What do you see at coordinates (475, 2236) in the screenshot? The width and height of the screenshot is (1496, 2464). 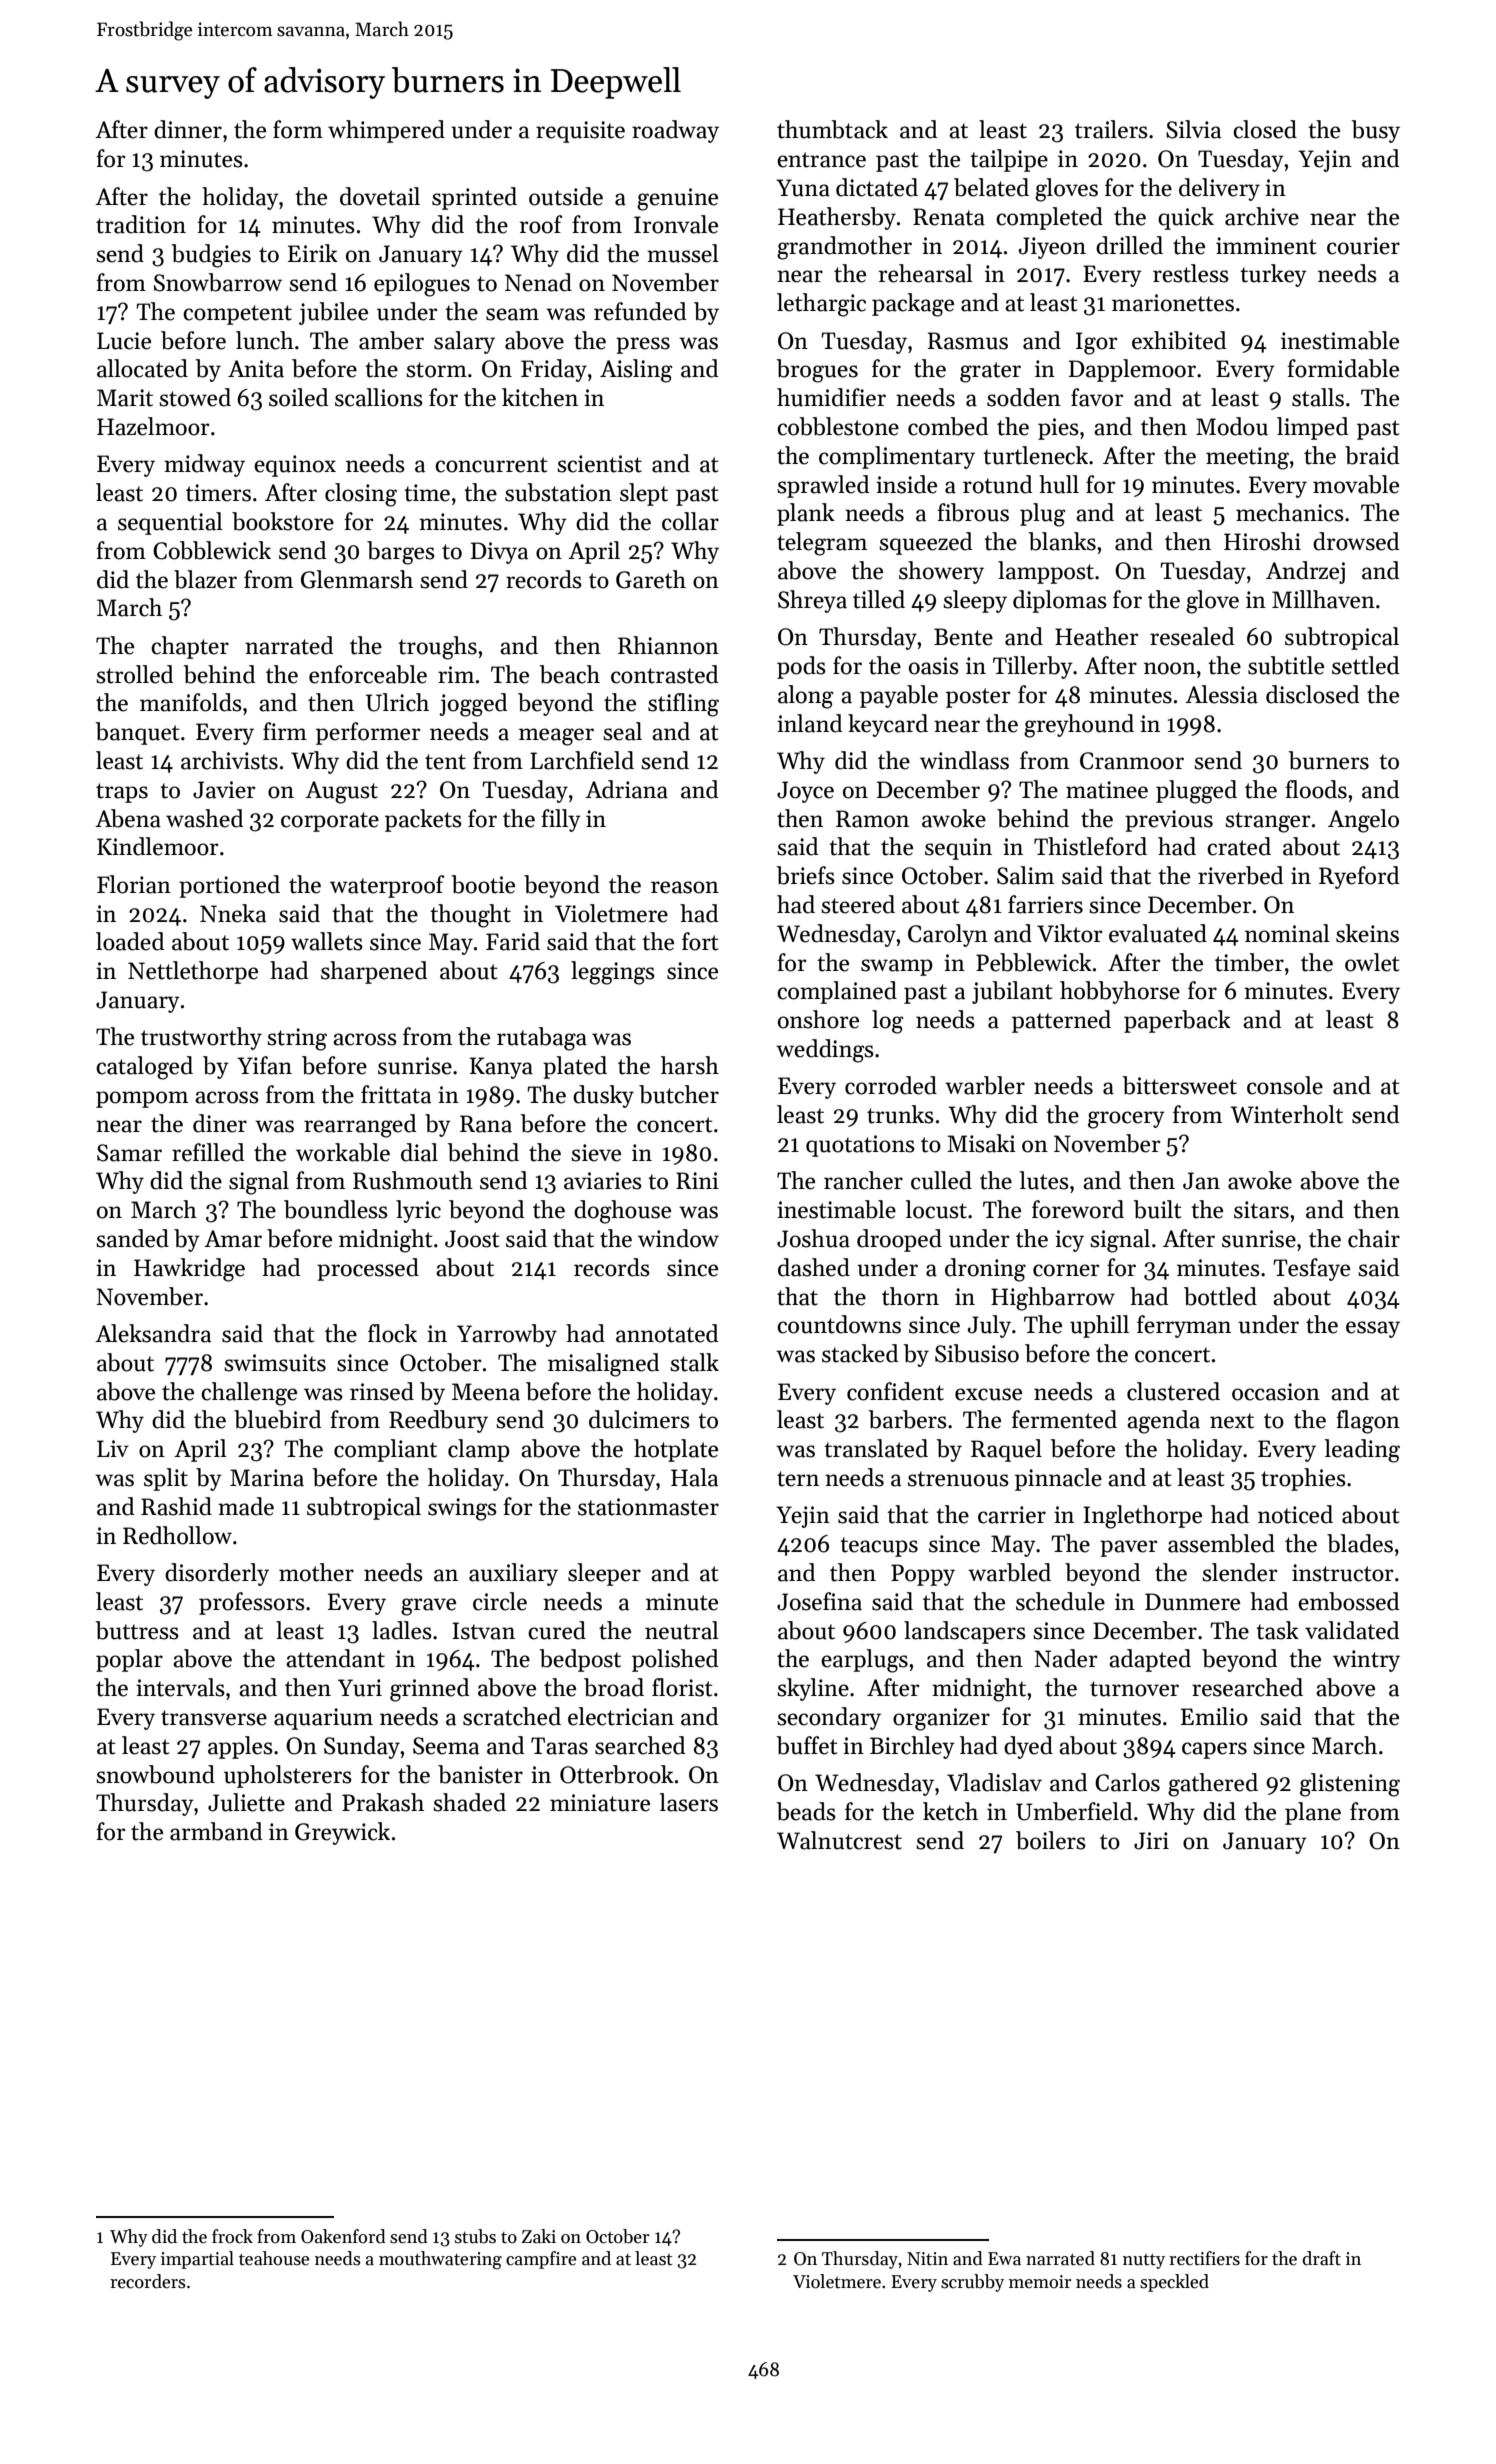 I see `stubs` at bounding box center [475, 2236].
